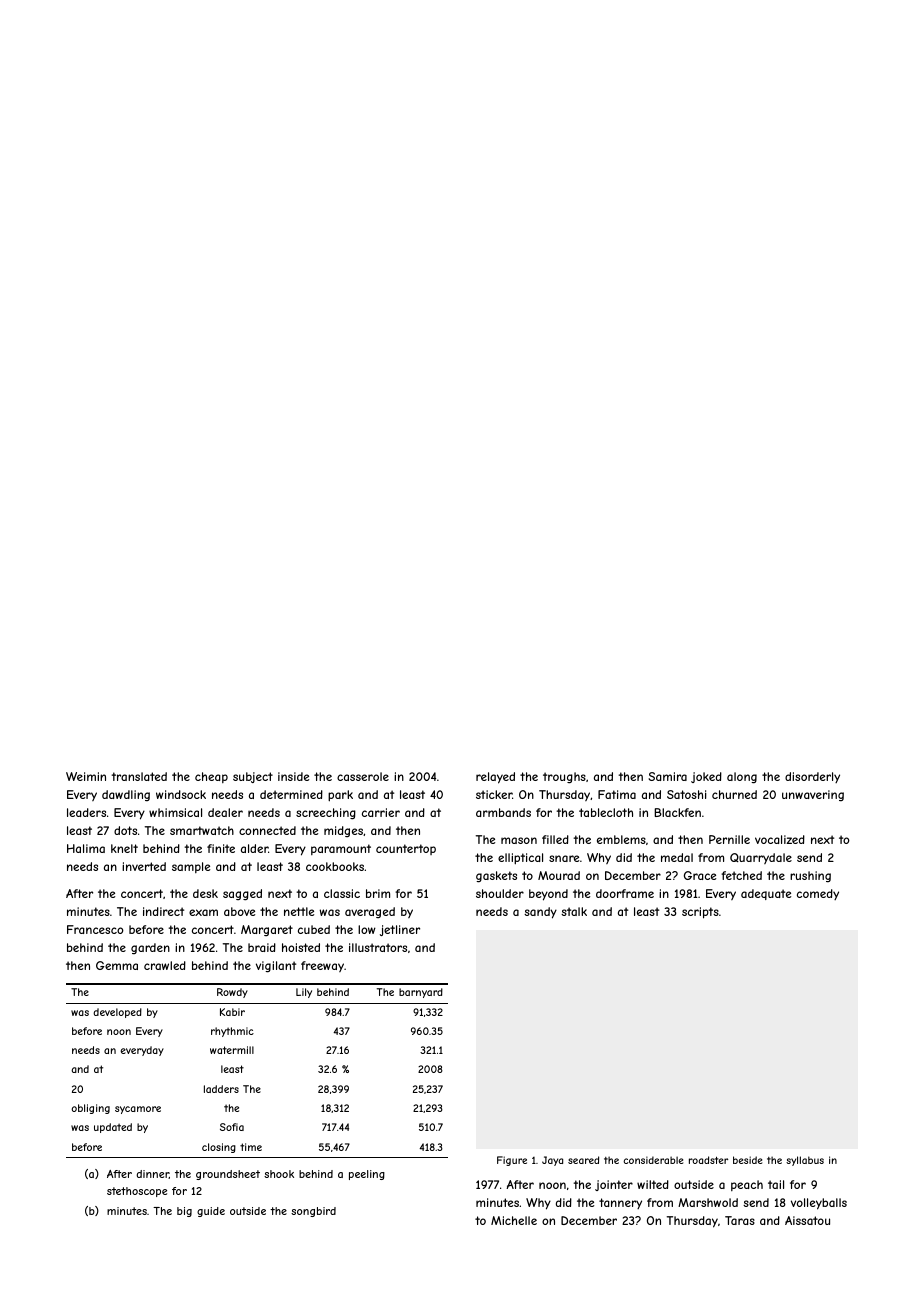 The image size is (924, 1308). I want to click on disorderly, so click(812, 777).
